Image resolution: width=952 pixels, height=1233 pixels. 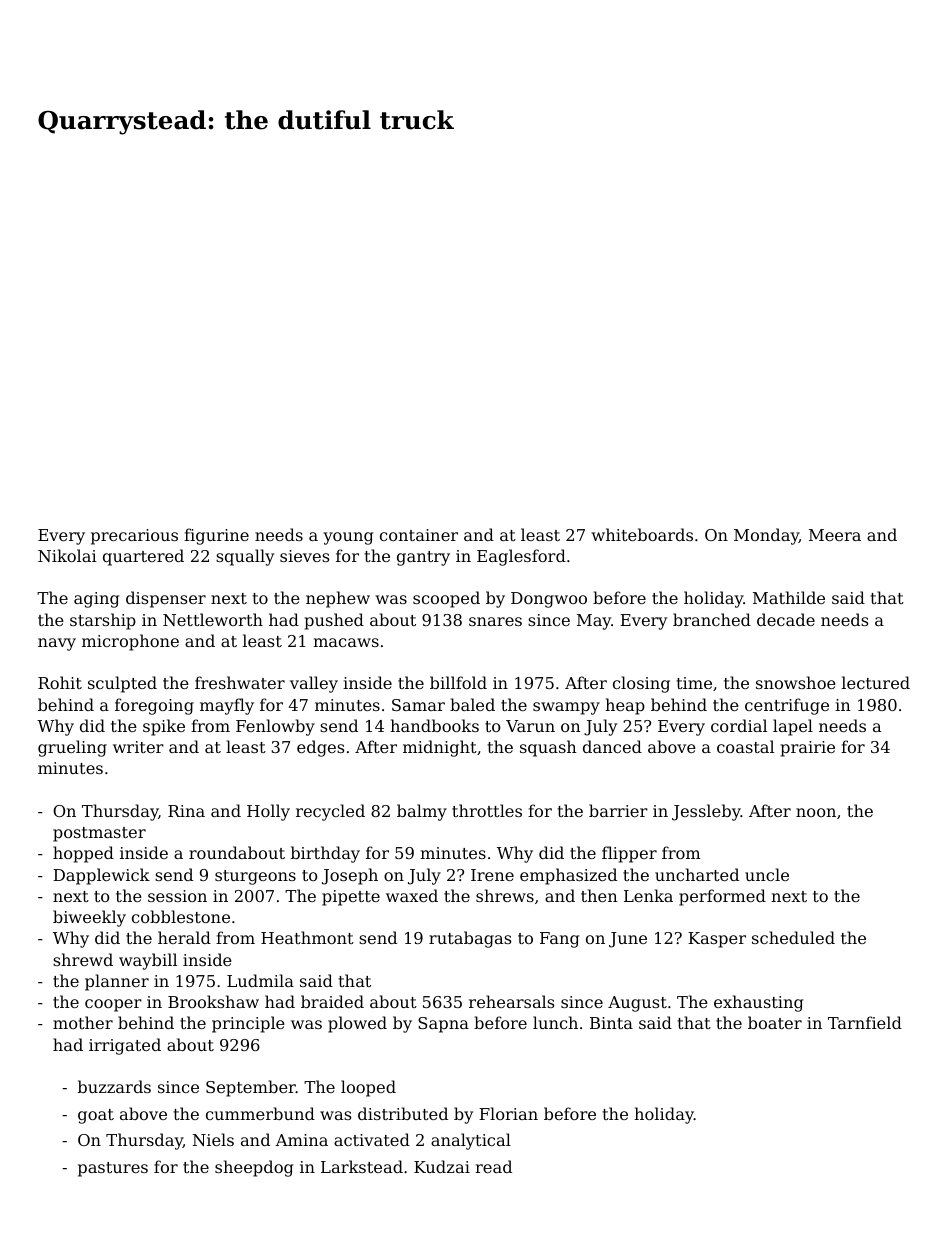 I want to click on waxed, so click(x=412, y=895).
